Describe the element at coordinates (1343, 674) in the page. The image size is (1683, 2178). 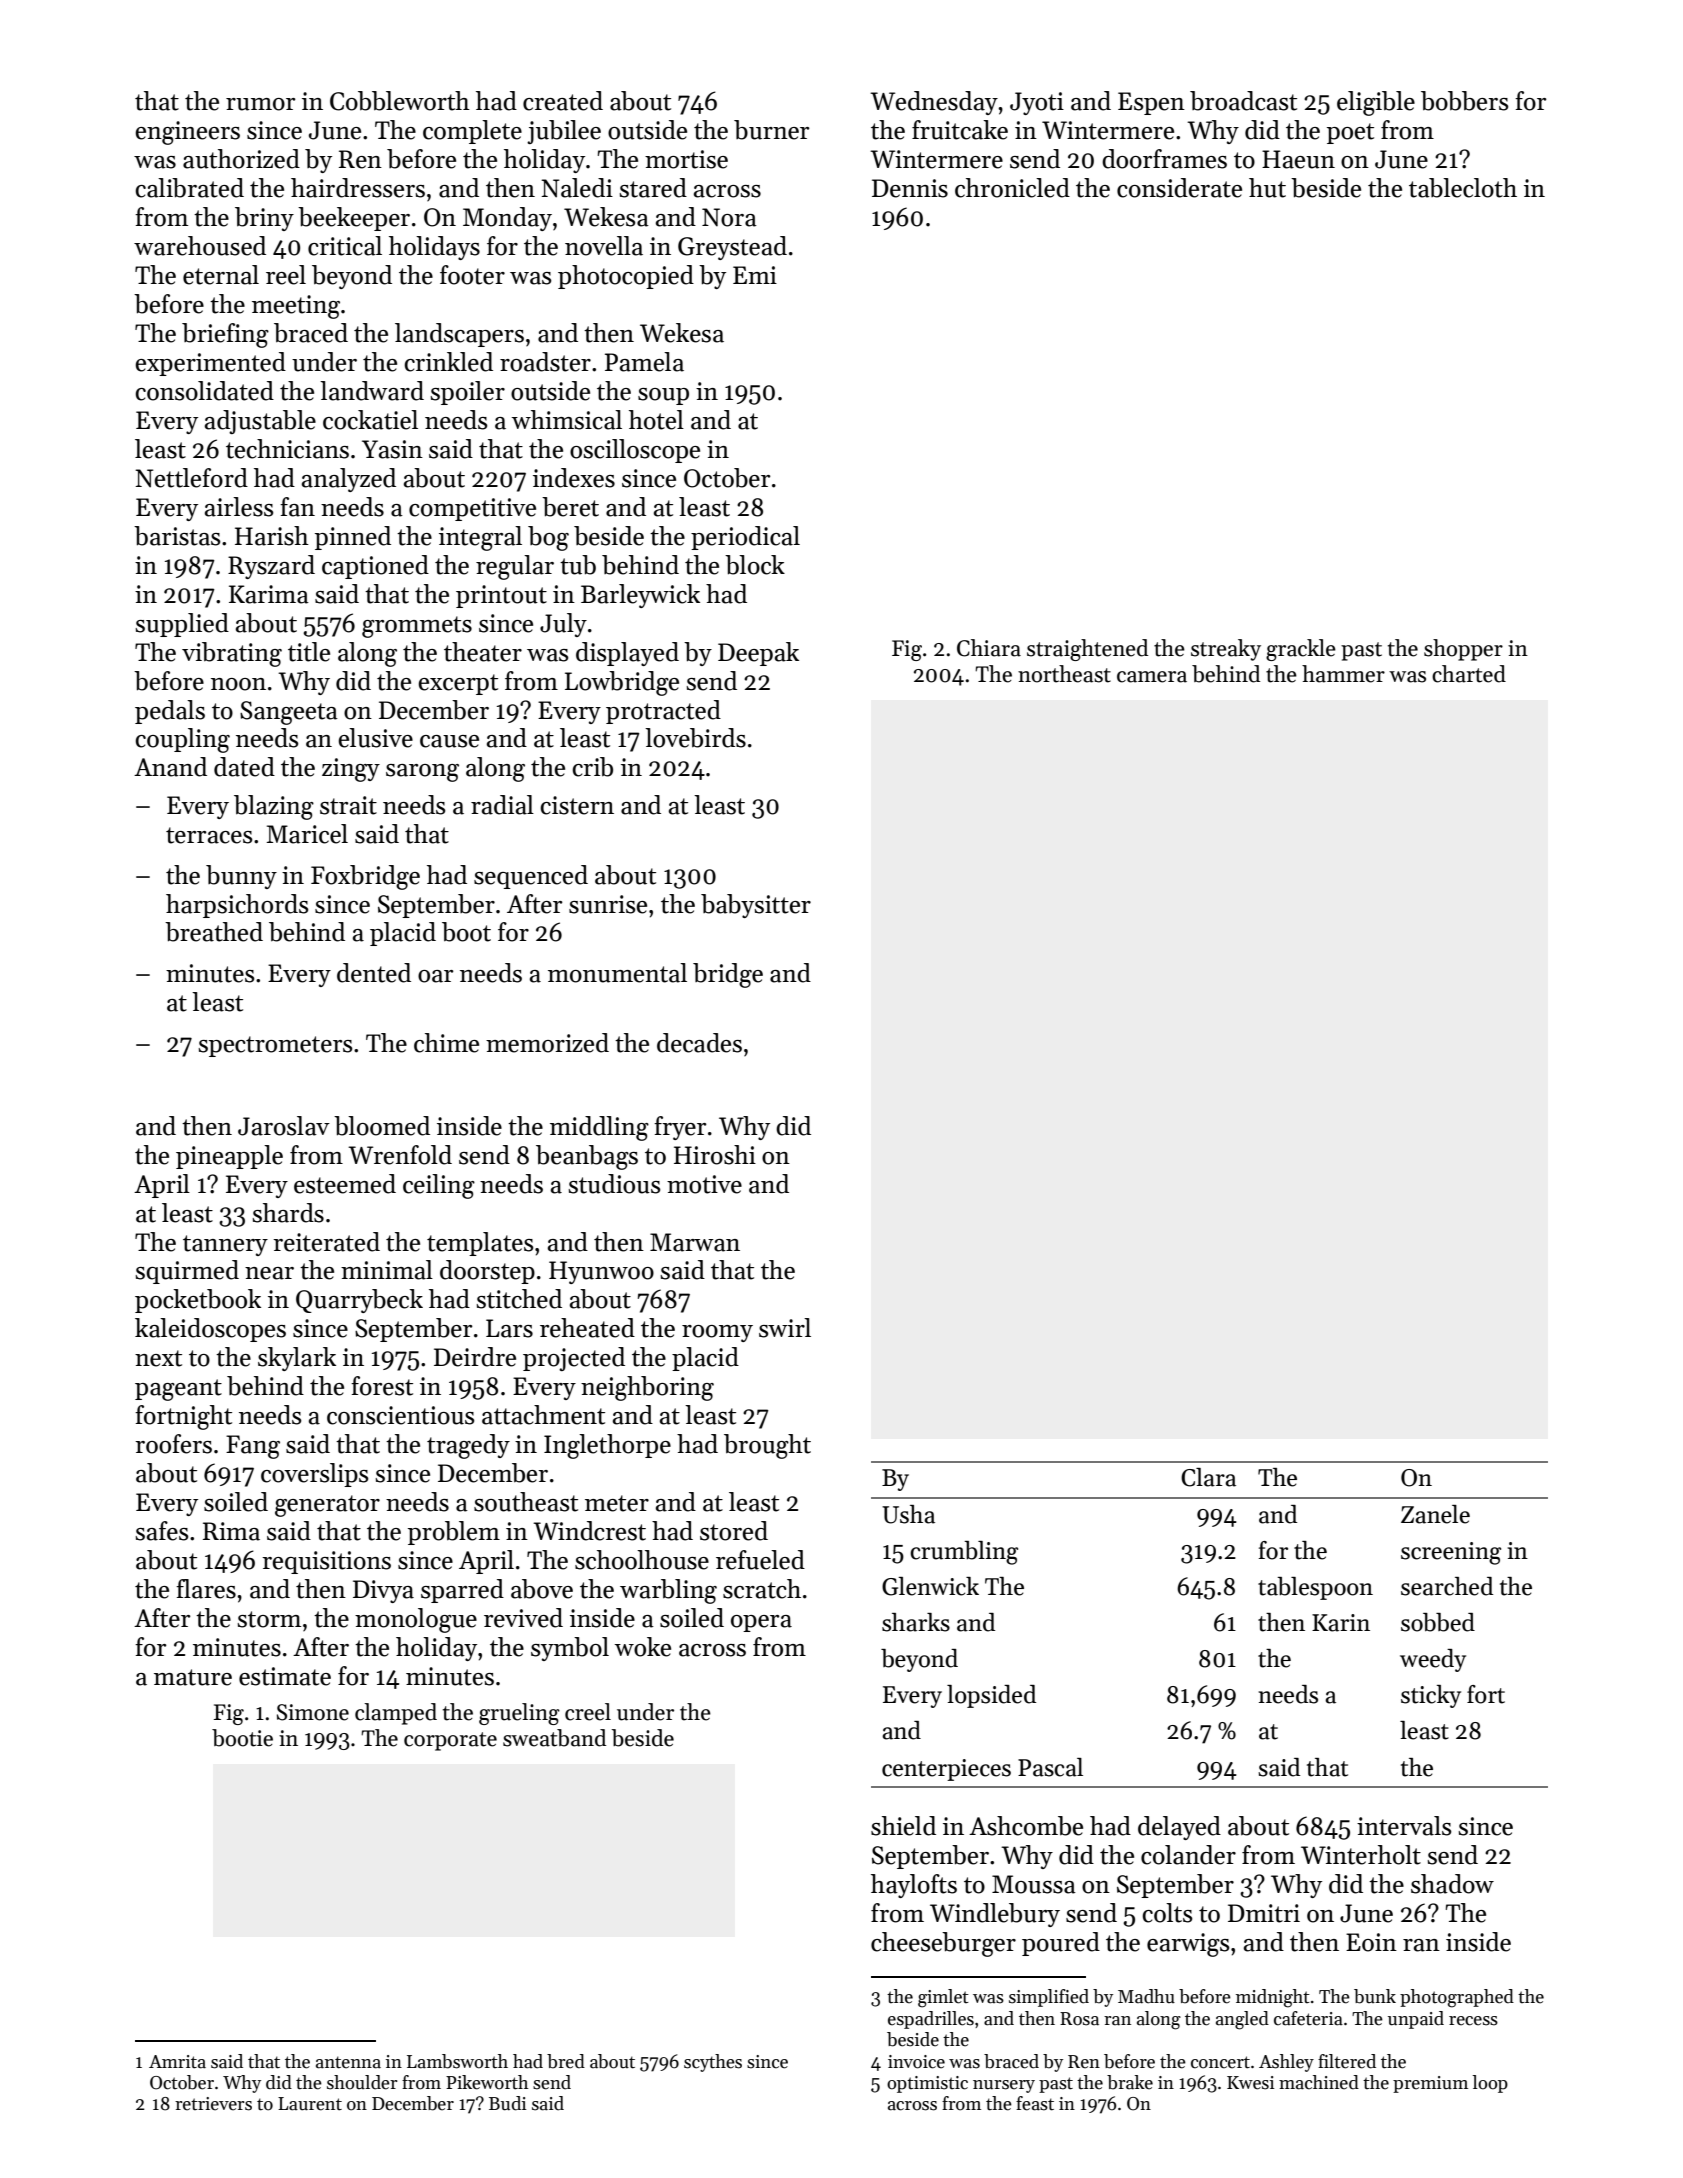
I see `hammer` at that location.
